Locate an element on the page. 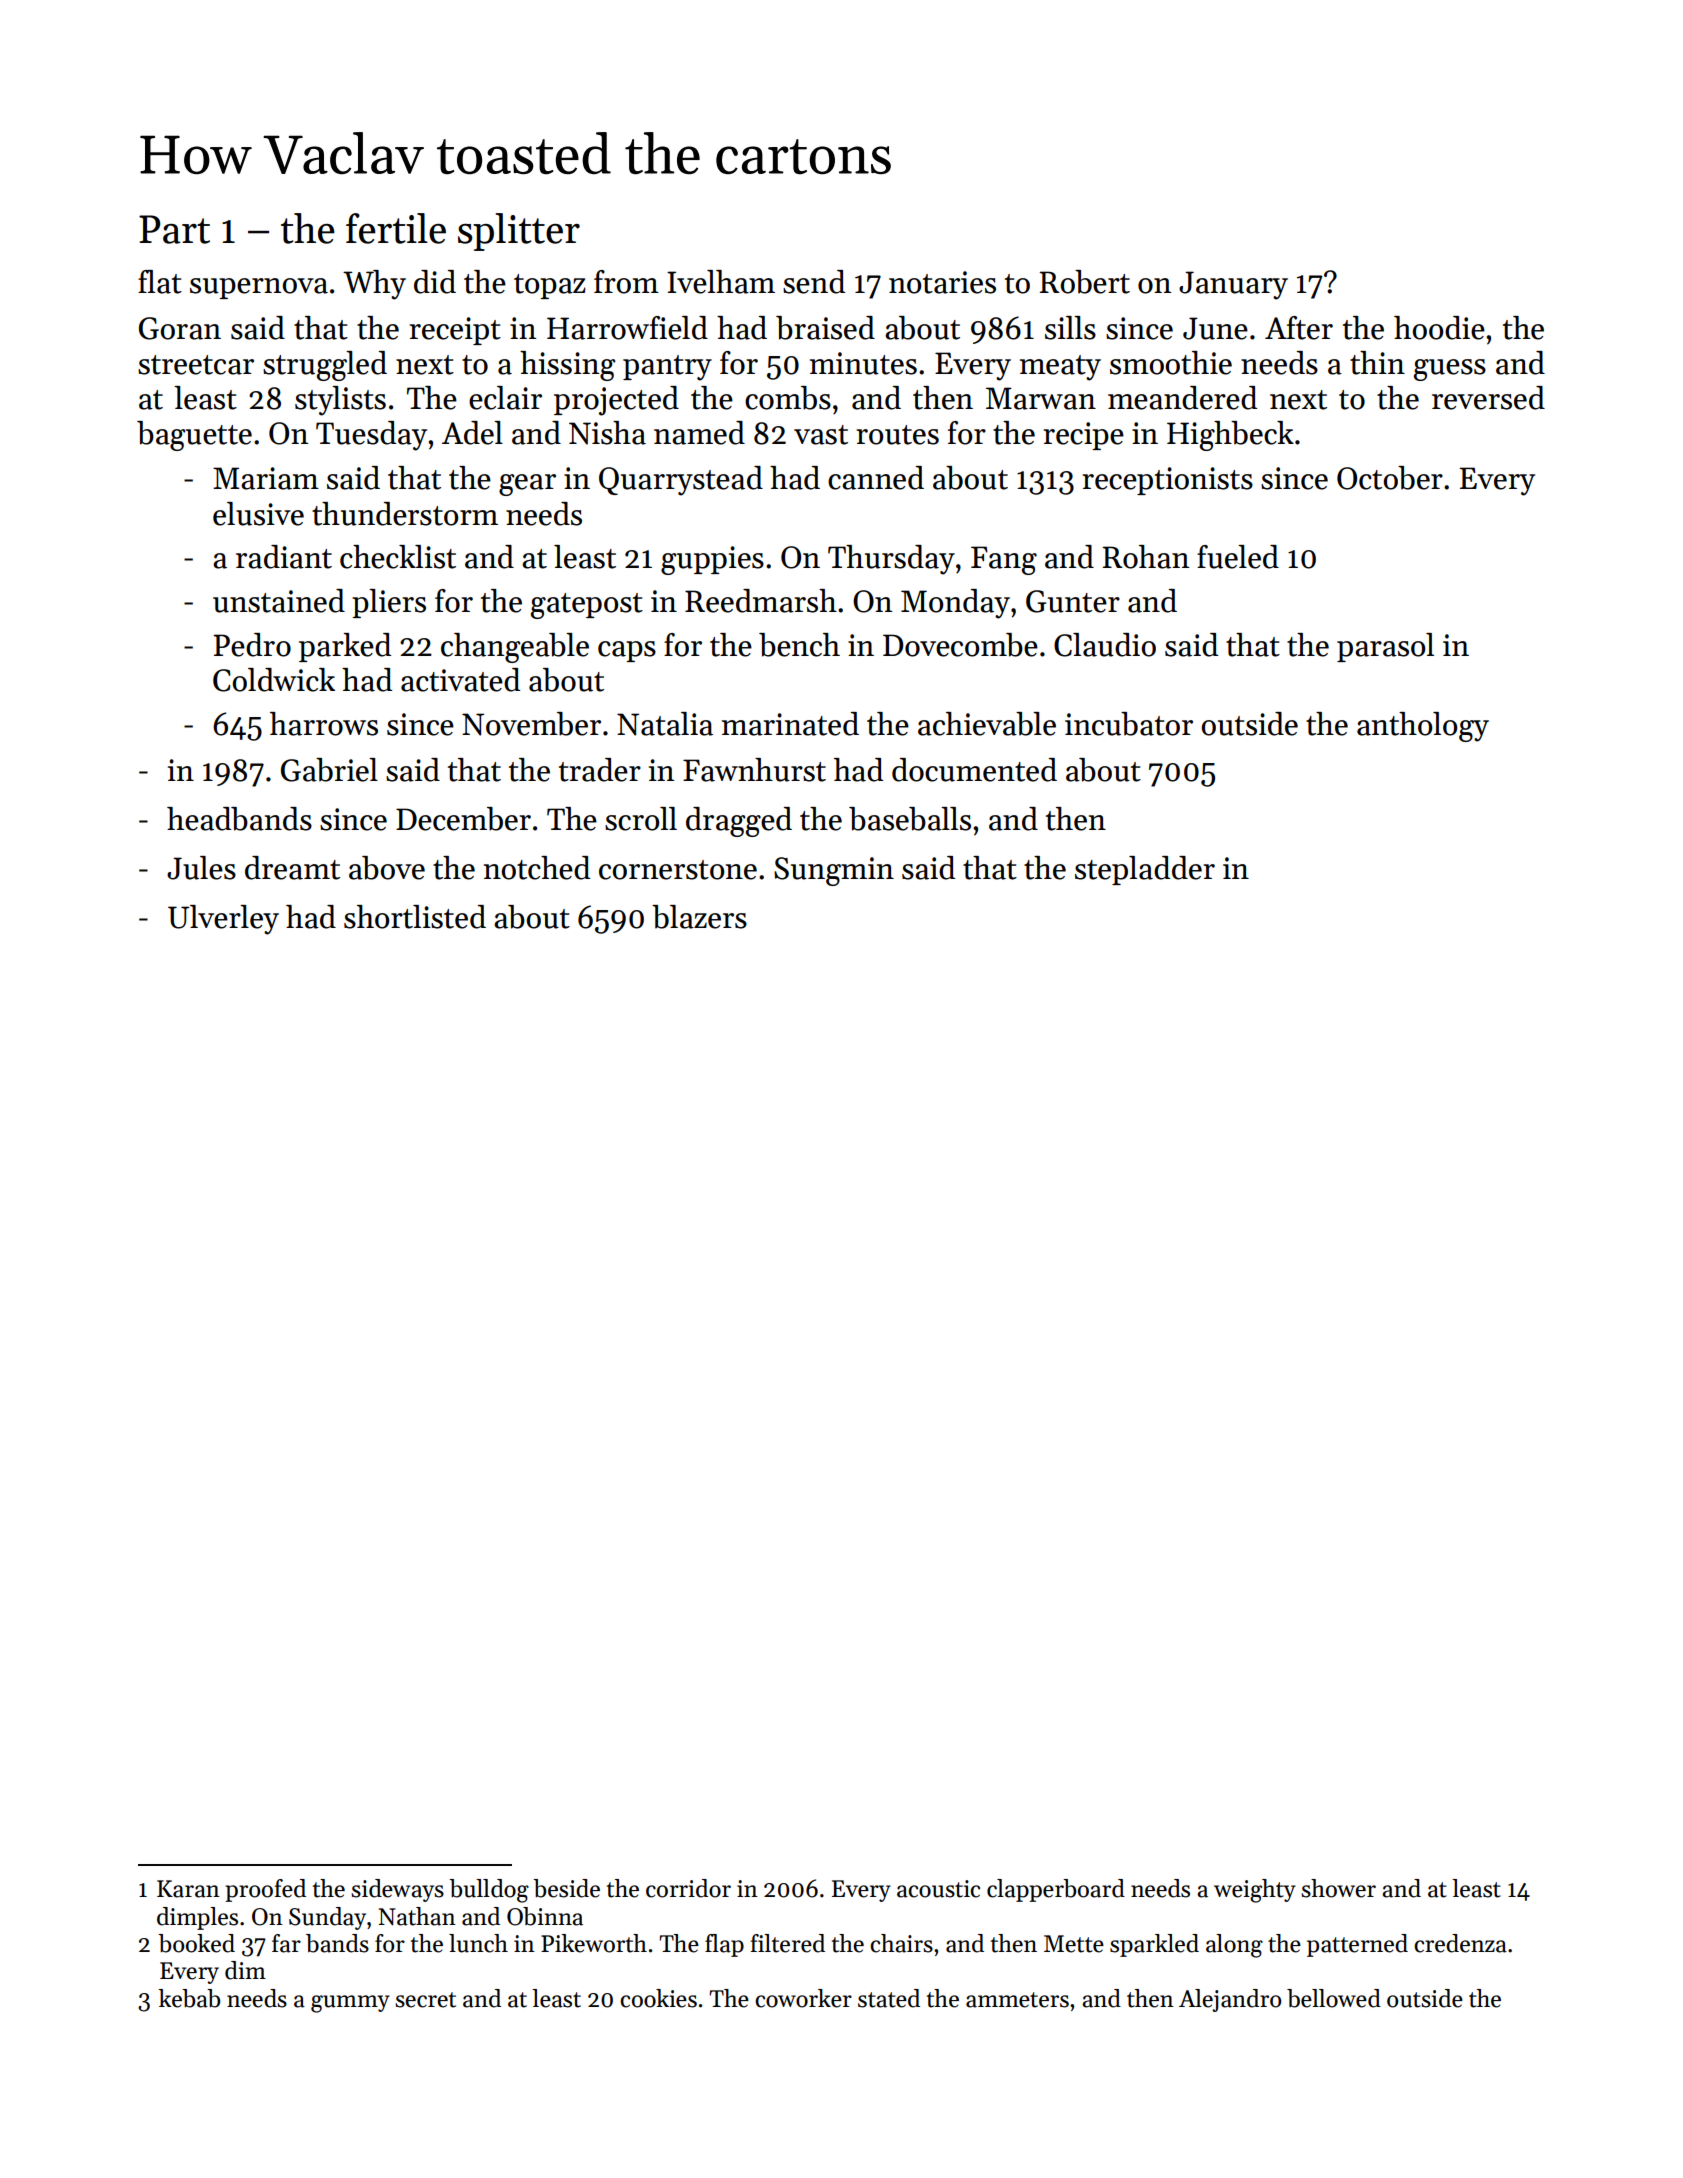 This image has width=1683, height=2178. receptionists is located at coordinates (1167, 481).
